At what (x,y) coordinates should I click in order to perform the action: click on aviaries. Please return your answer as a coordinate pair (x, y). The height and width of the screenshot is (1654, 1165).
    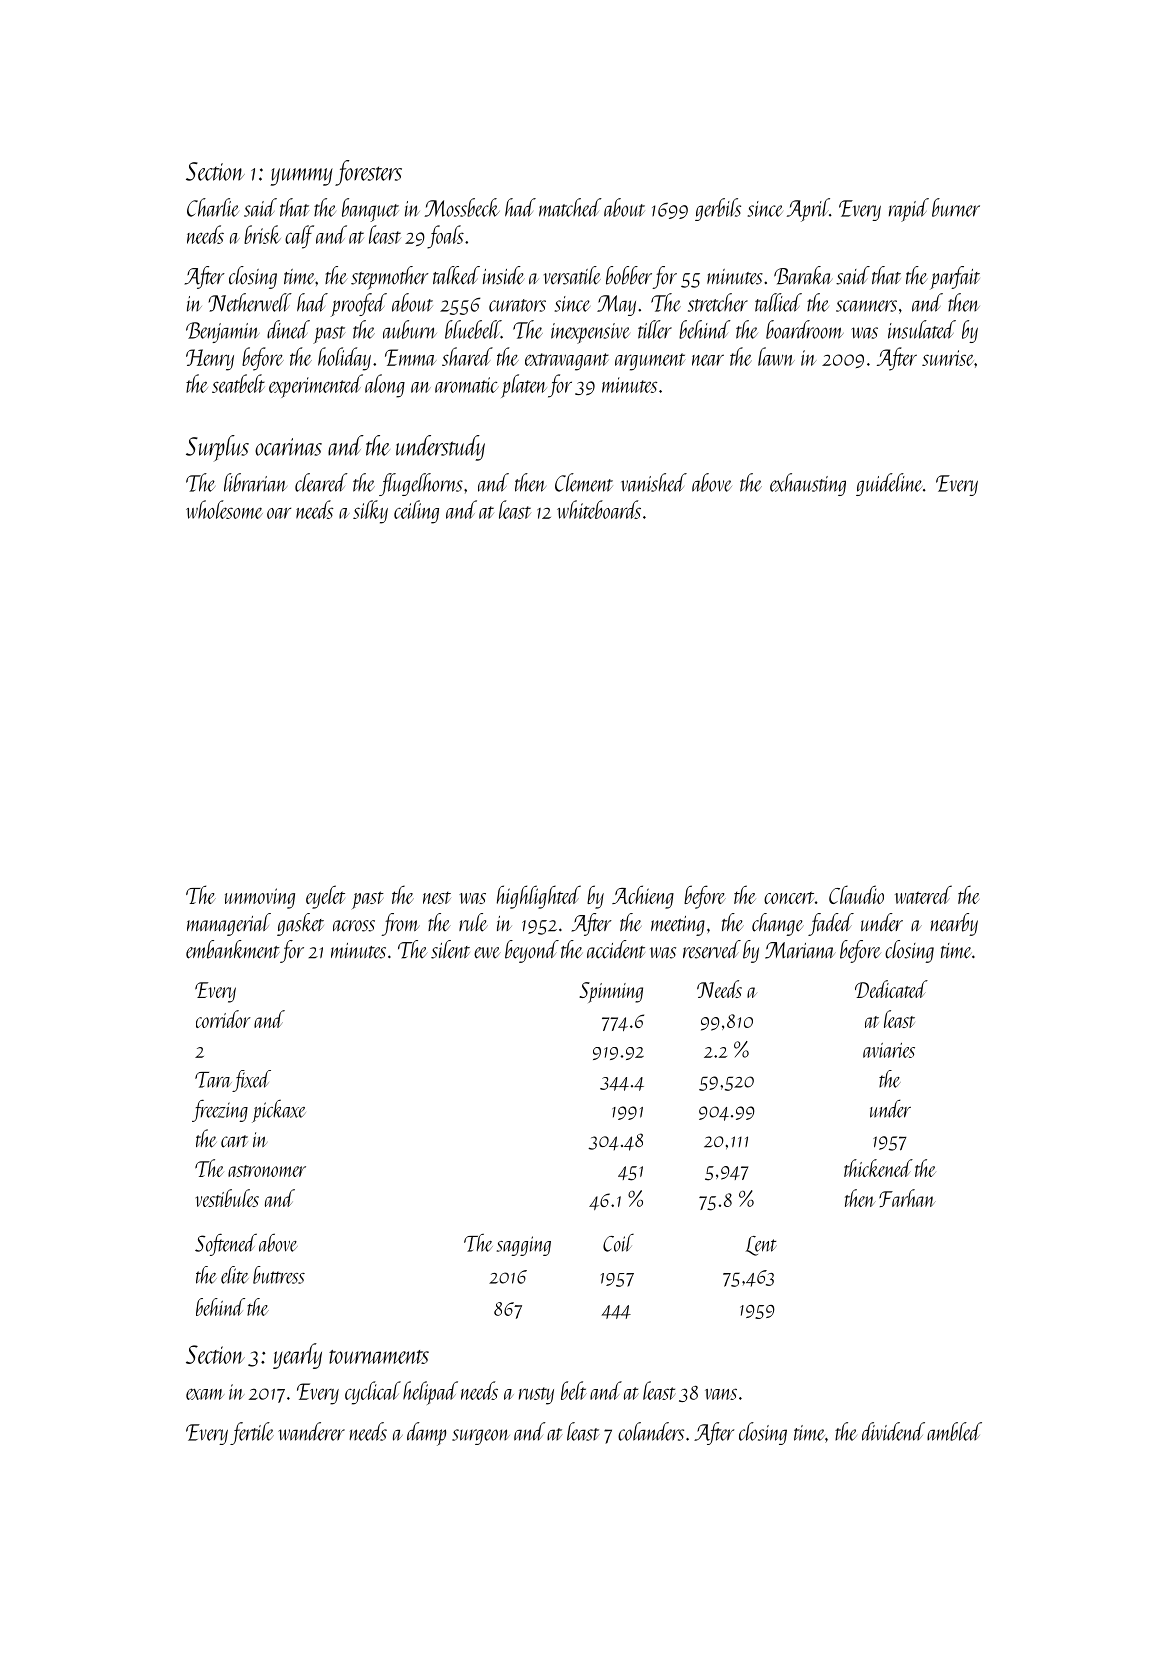
    Looking at the image, I should click on (889, 1050).
